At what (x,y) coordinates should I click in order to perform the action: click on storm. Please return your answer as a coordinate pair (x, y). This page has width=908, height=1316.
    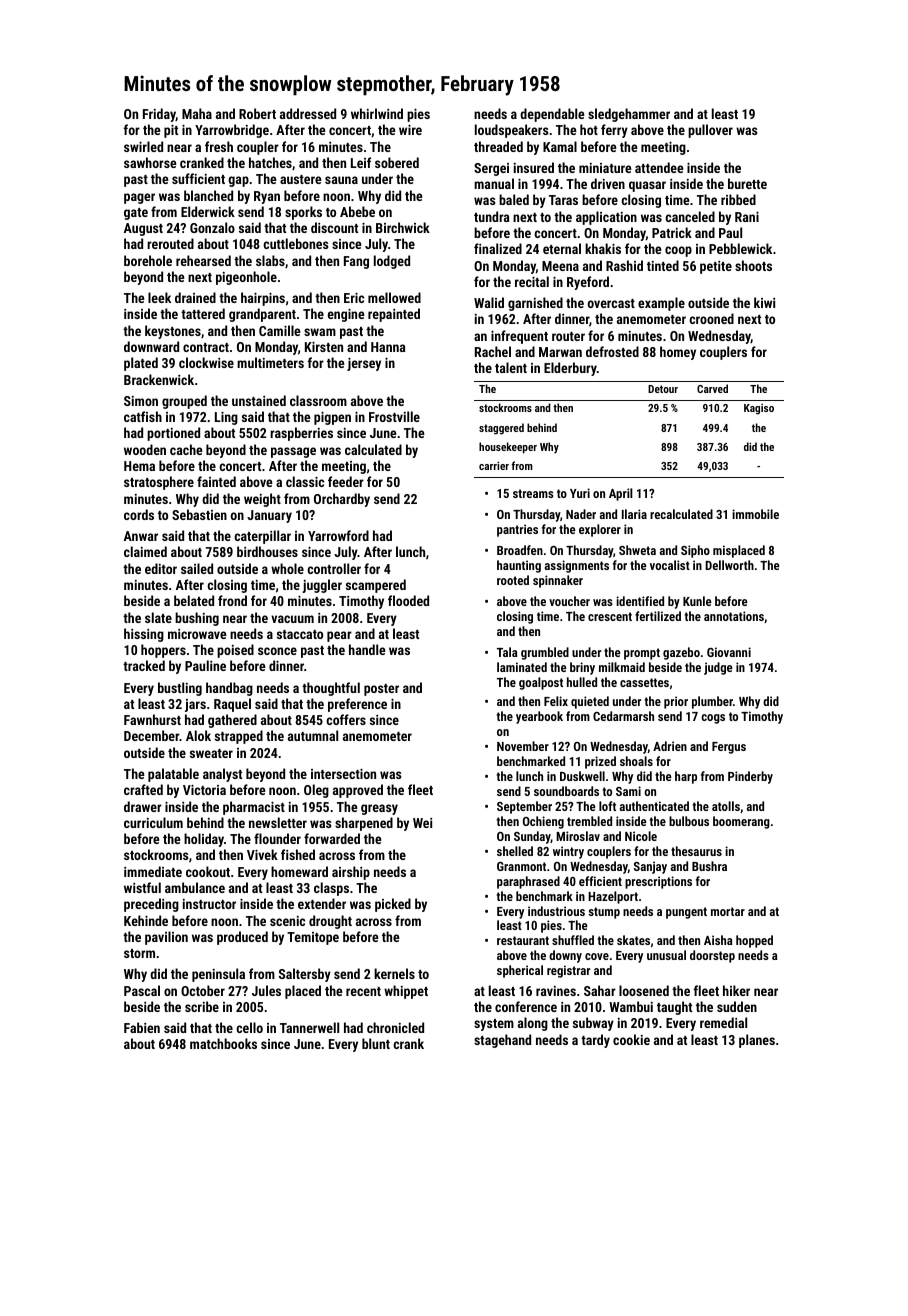
    Looking at the image, I should click on (139, 953).
